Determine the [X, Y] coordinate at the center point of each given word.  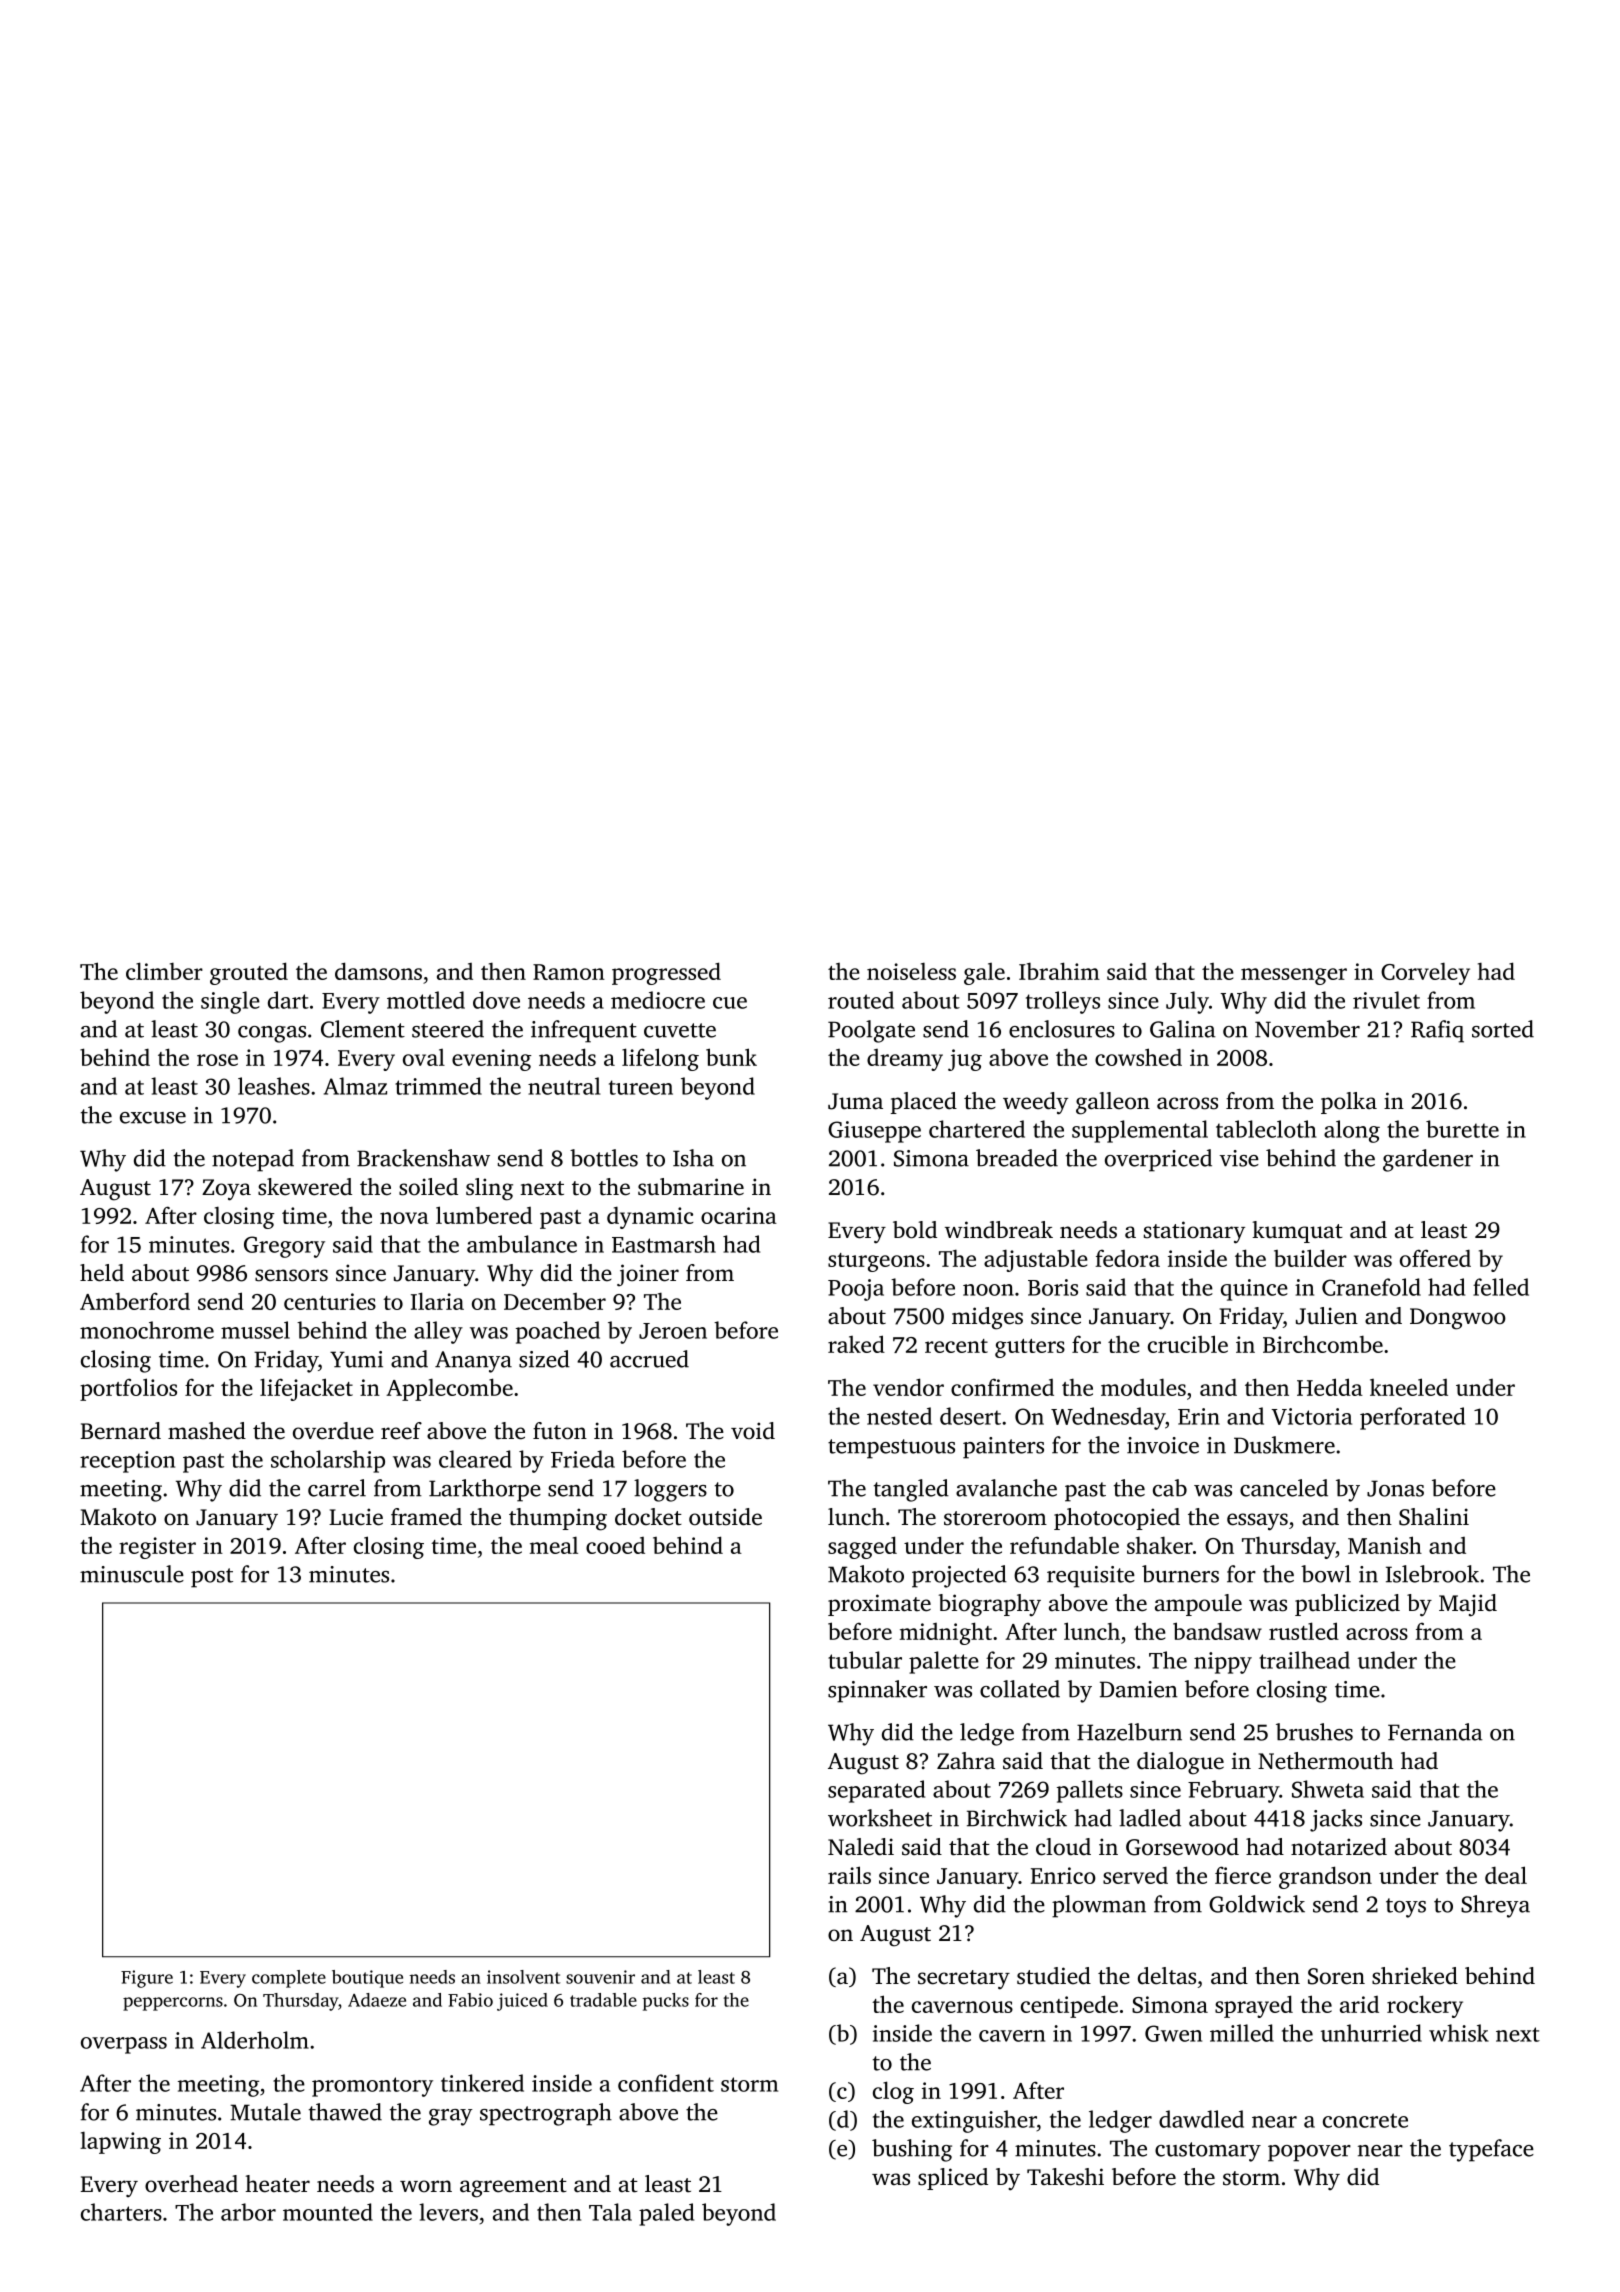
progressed [666, 973]
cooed [615, 1545]
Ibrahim [1059, 971]
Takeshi [1065, 2177]
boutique [367, 1979]
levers [448, 2212]
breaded [1017, 1158]
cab [1170, 1488]
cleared [475, 1459]
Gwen [1173, 2033]
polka [1349, 1103]
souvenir [600, 1977]
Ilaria [437, 1301]
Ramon [569, 972]
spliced [953, 2179]
